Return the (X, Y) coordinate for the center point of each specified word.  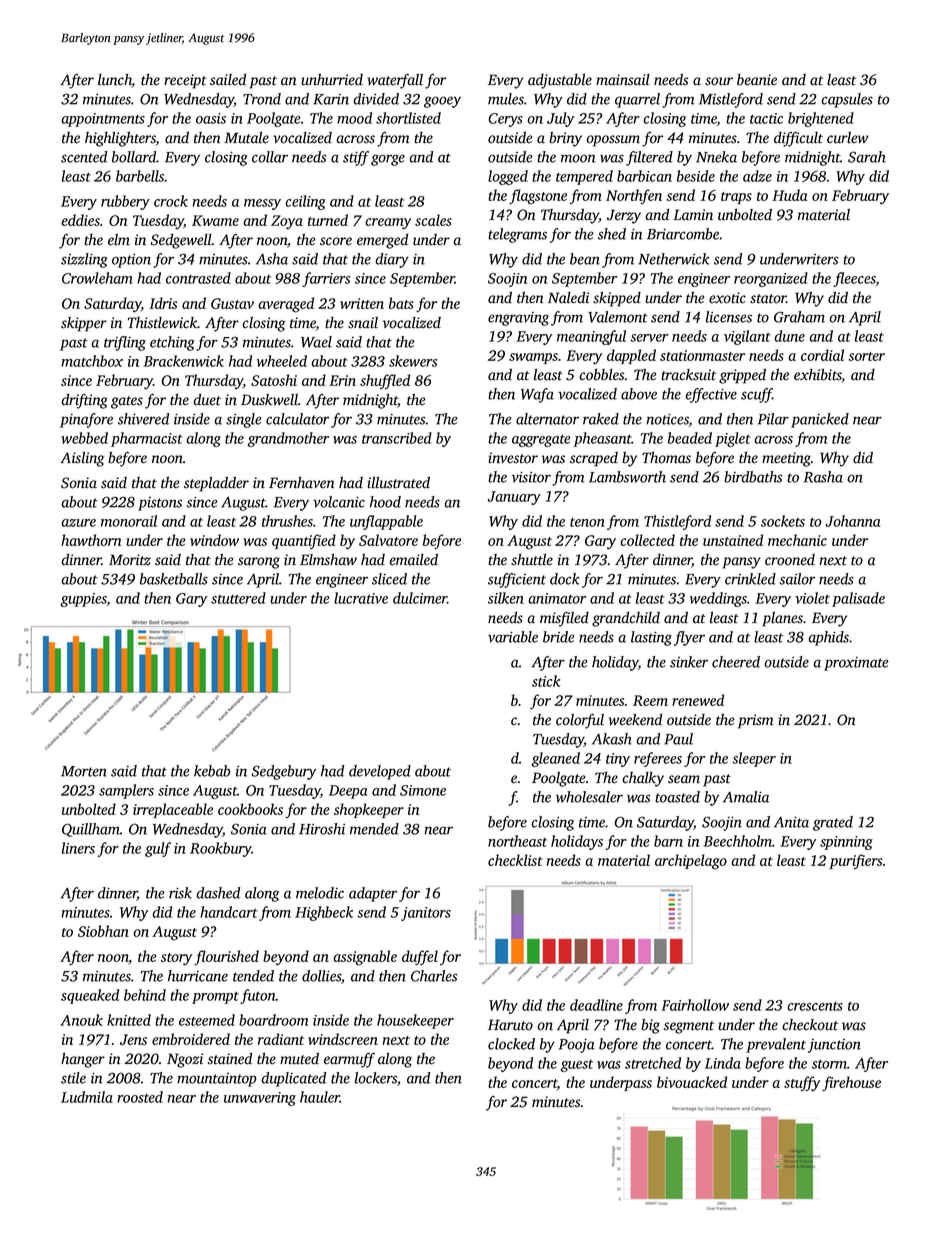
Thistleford (677, 522)
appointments (103, 120)
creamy (388, 223)
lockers (376, 1078)
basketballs (174, 579)
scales (433, 220)
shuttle (532, 560)
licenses (729, 317)
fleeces (854, 279)
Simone (423, 790)
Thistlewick (163, 323)
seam (684, 779)
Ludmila (87, 1097)
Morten (84, 771)
